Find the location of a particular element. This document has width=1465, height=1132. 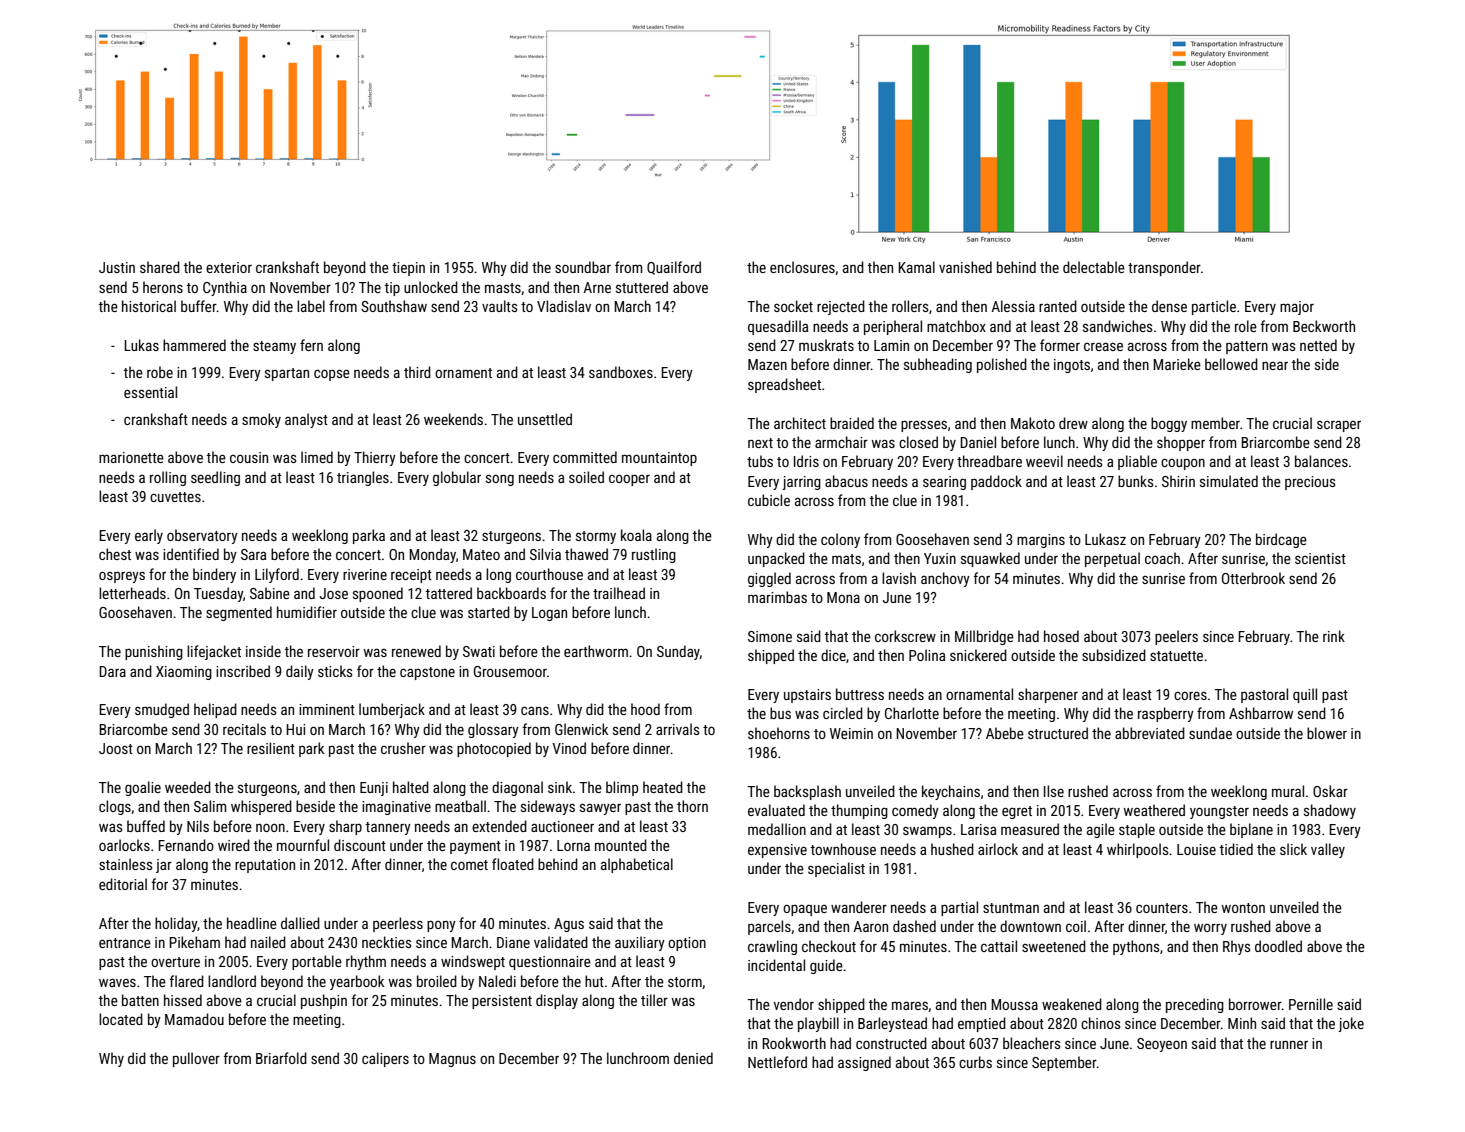

curbs is located at coordinates (975, 1062).
